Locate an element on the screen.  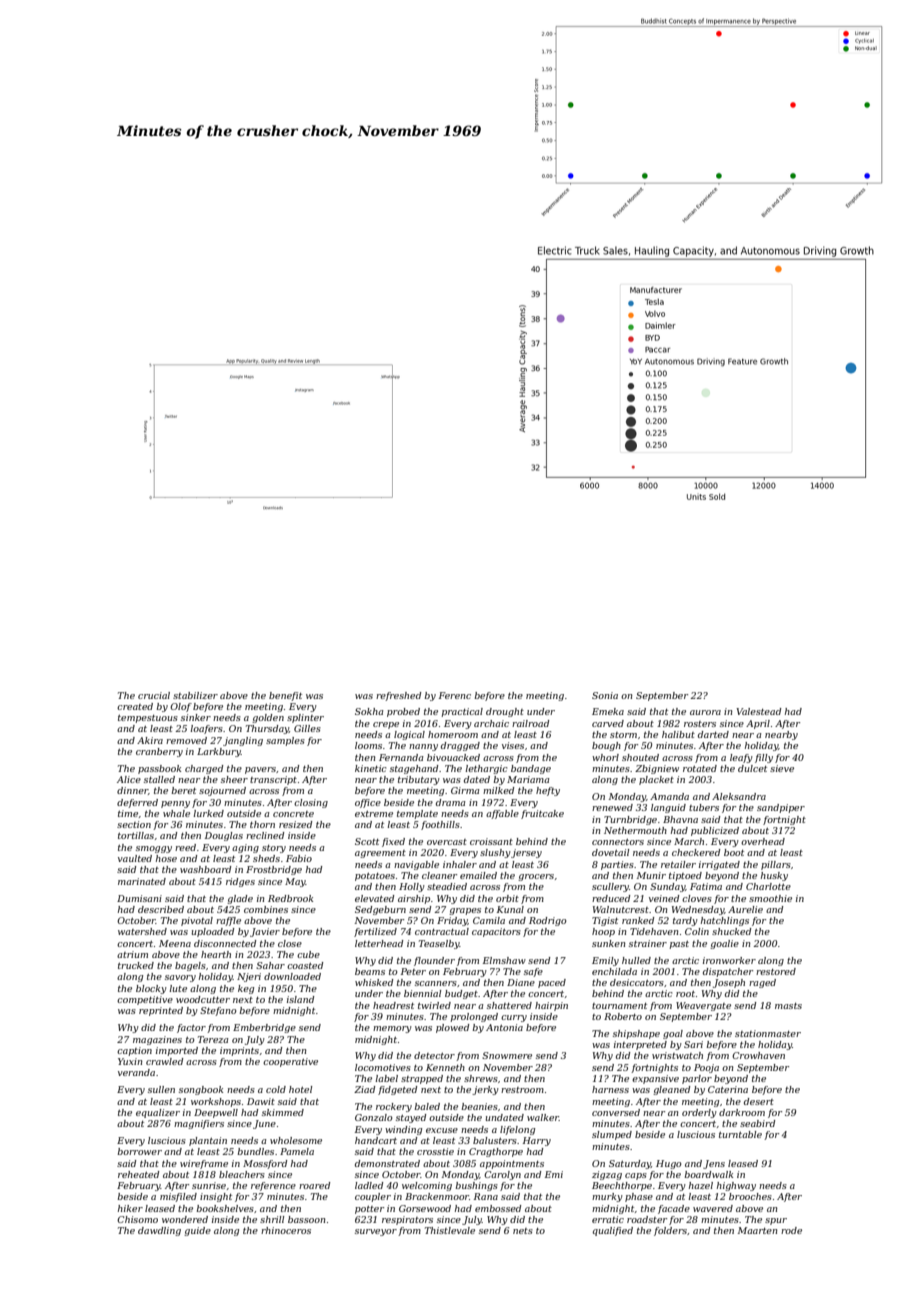
phase is located at coordinates (639, 1197).
